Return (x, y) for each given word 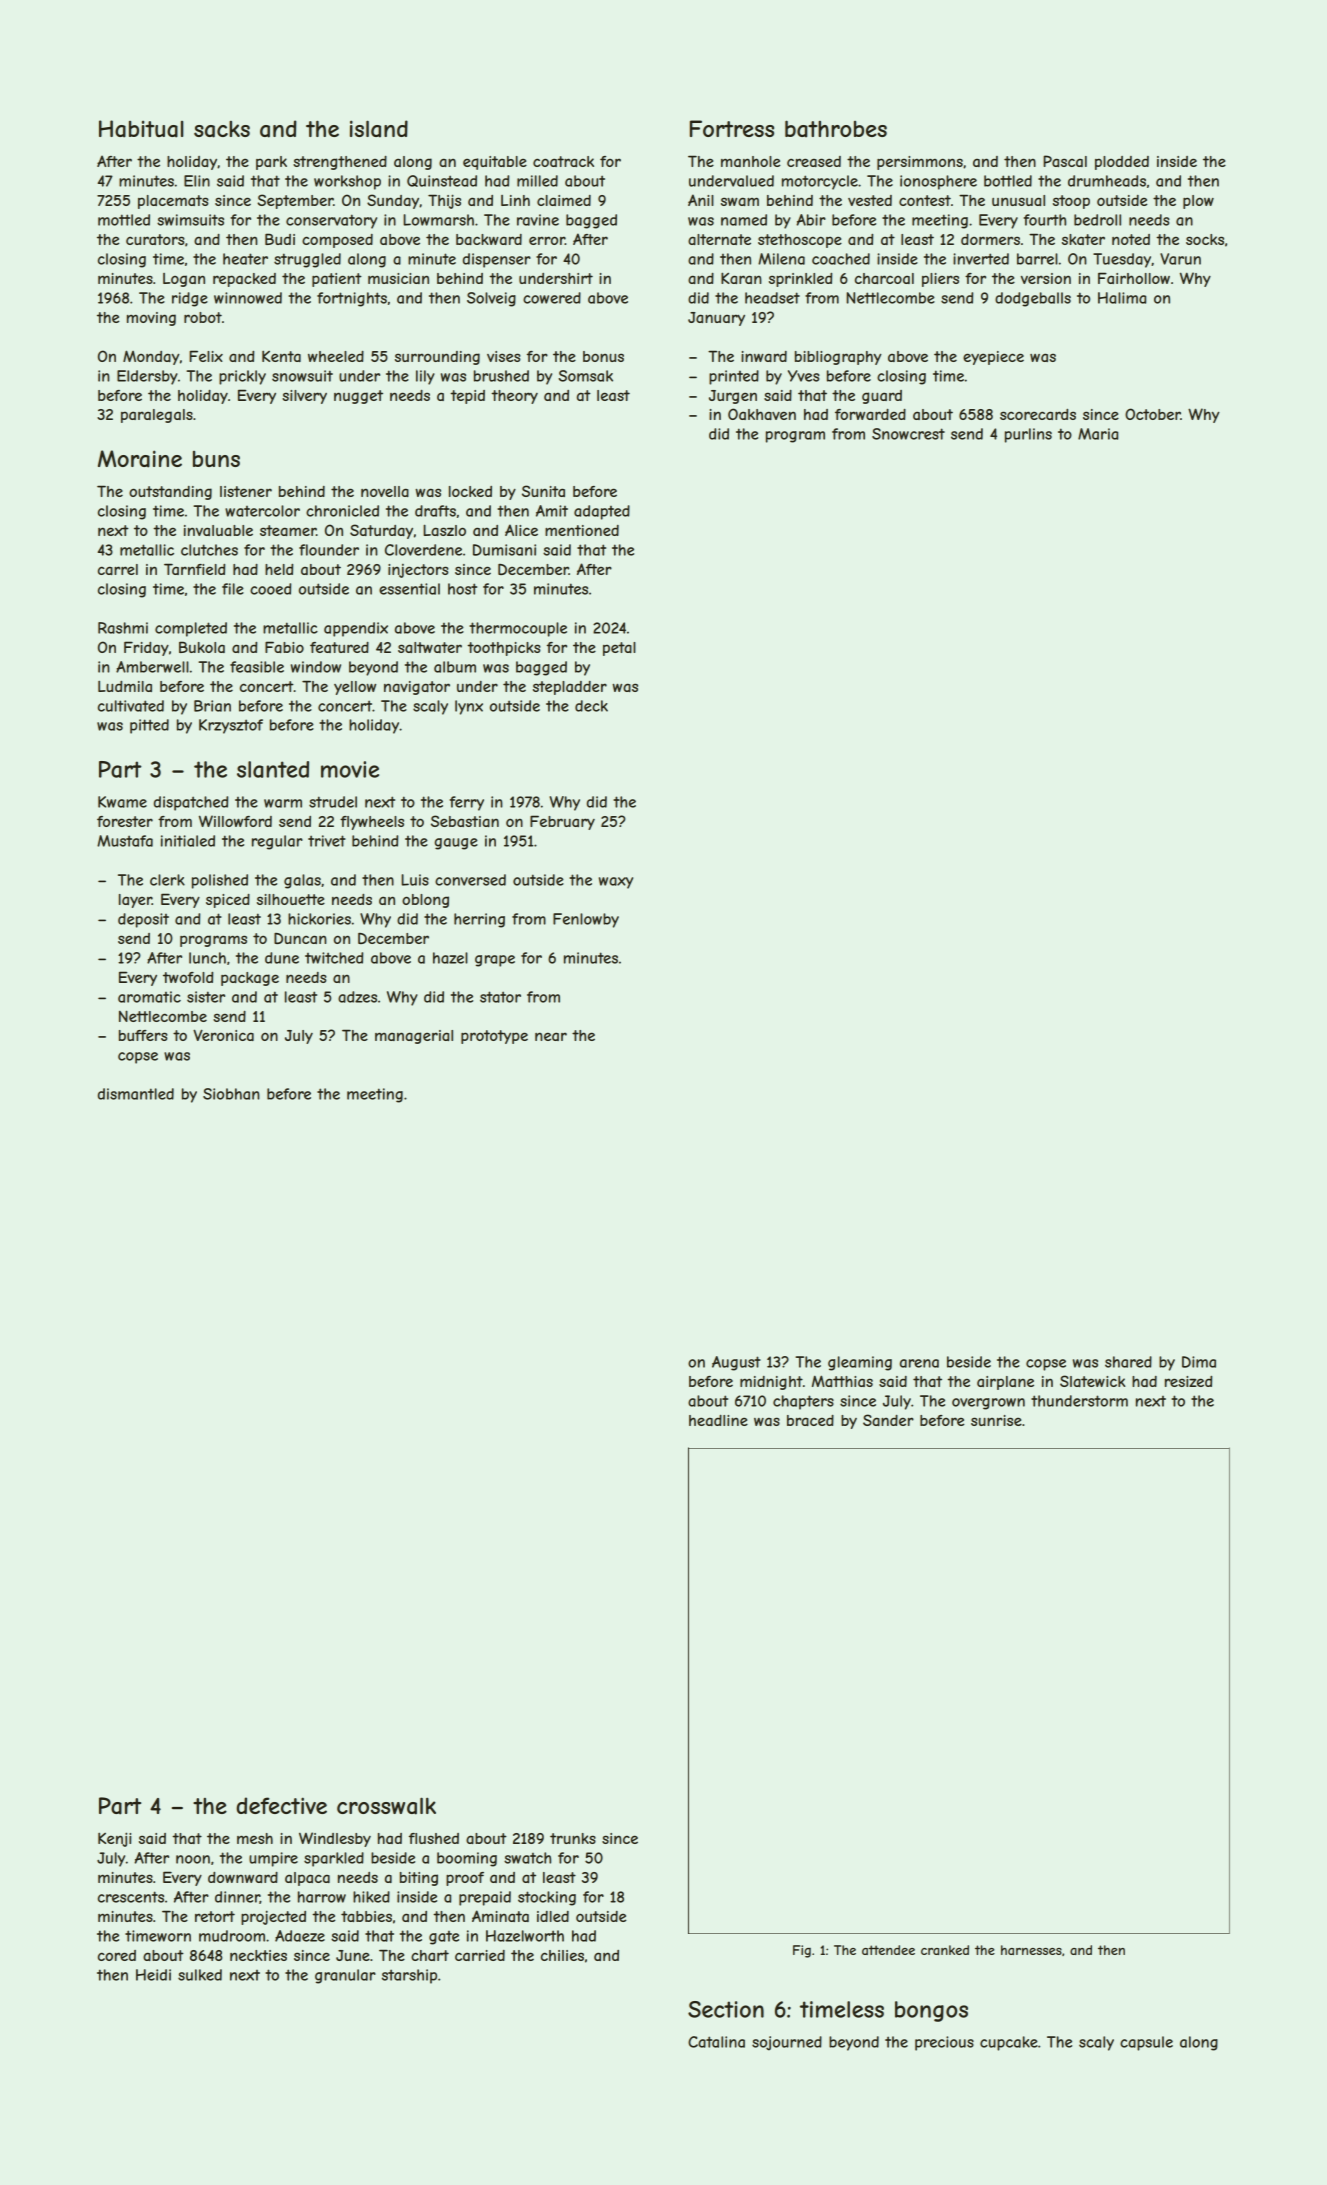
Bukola (202, 647)
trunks (573, 1838)
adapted (602, 512)
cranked (945, 1950)
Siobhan (231, 1094)
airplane (1005, 1383)
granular (345, 1976)
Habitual (141, 129)
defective (281, 1805)
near (551, 1036)
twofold (188, 977)
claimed (564, 200)
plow (1198, 202)
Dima (1199, 1362)
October (1153, 414)
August (736, 1363)
